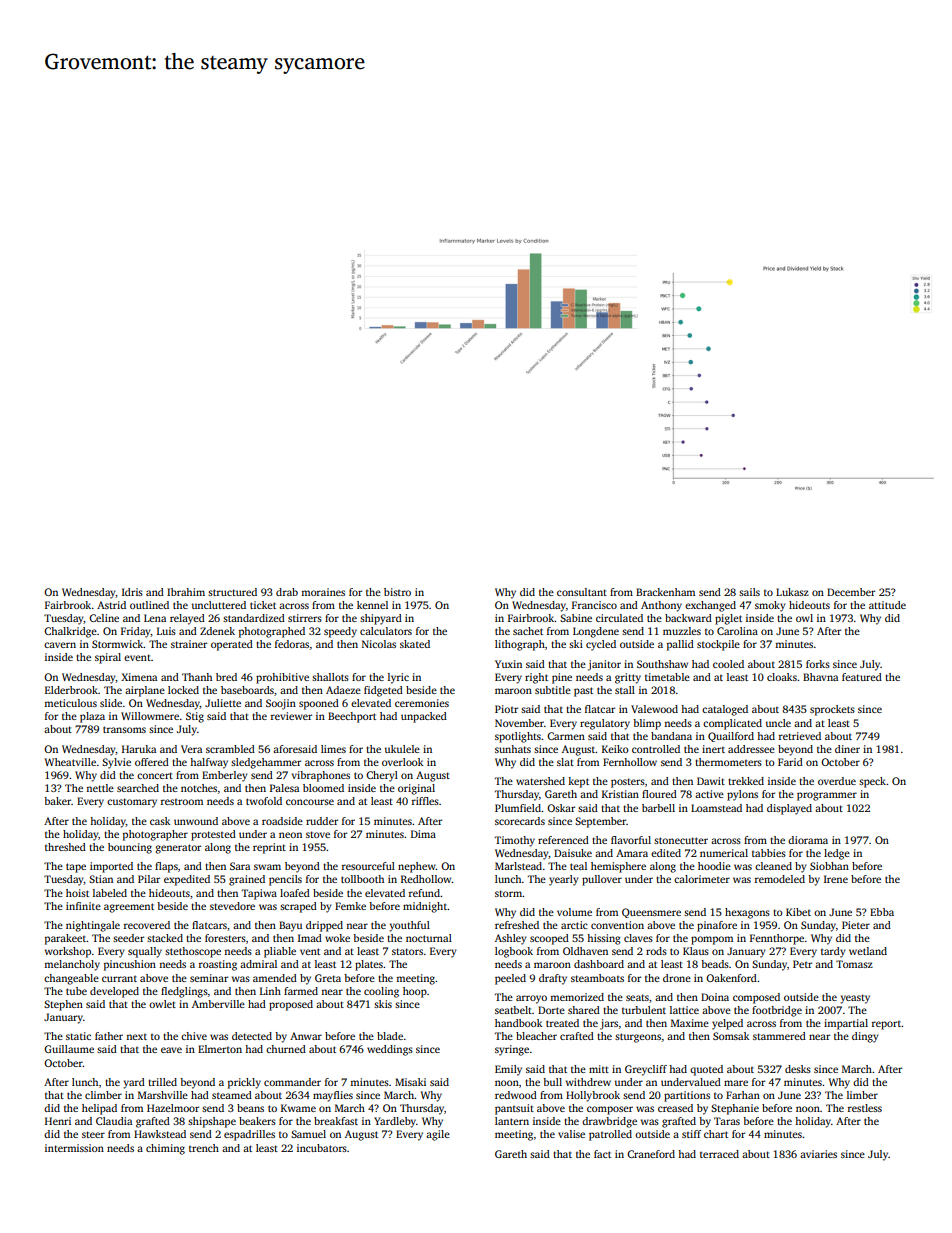 Image resolution: width=952 pixels, height=1233 pixels. What do you see at coordinates (60, 645) in the image?
I see `cavern` at bounding box center [60, 645].
